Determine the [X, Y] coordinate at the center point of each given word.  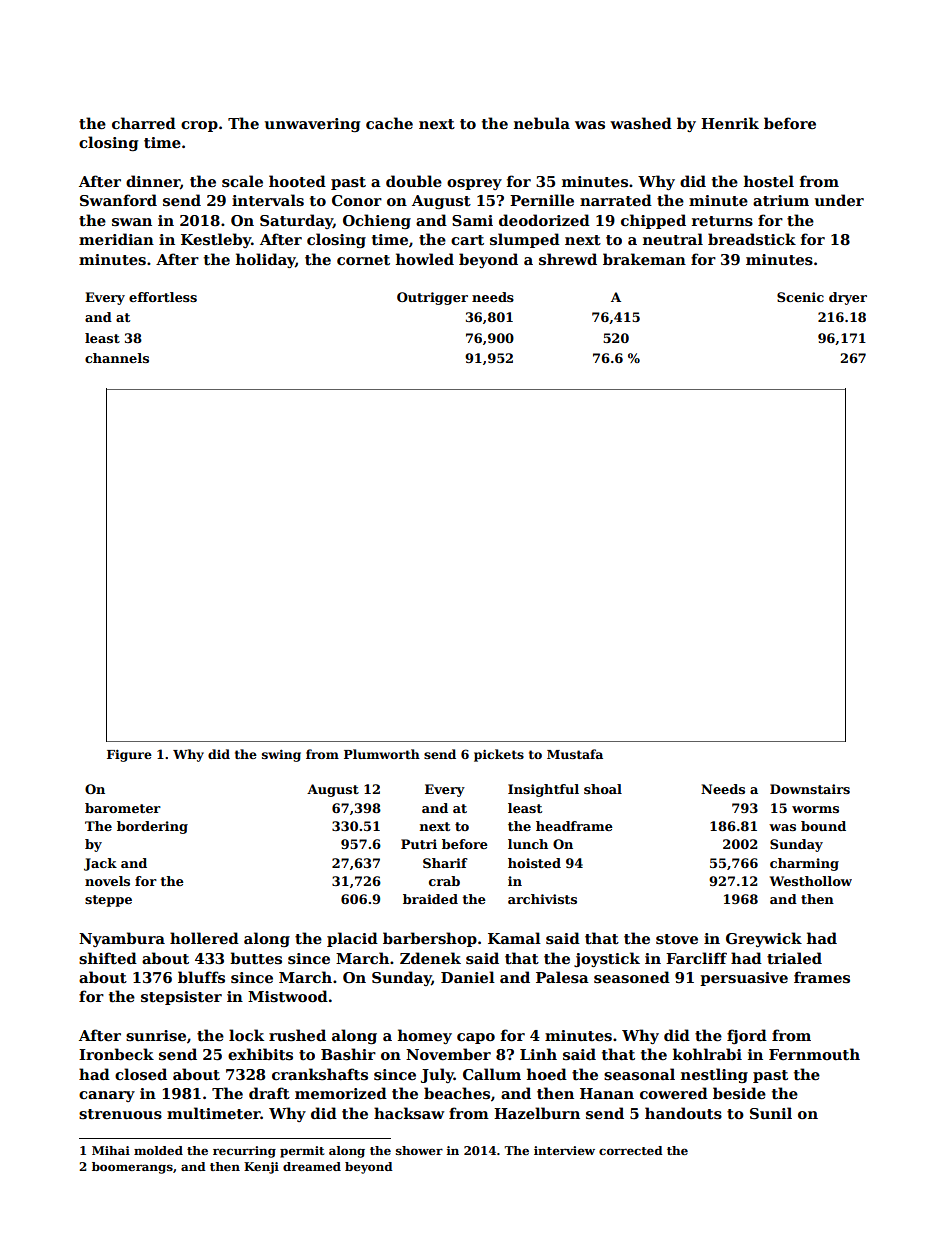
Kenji [261, 1168]
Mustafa [575, 754]
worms [815, 809]
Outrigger [432, 298]
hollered [204, 938]
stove [677, 939]
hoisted [534, 863]
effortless [163, 297]
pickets [499, 755]
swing [281, 756]
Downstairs [810, 789]
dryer [848, 298]
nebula [542, 123]
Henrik [730, 123]
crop [199, 126]
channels [117, 358]
